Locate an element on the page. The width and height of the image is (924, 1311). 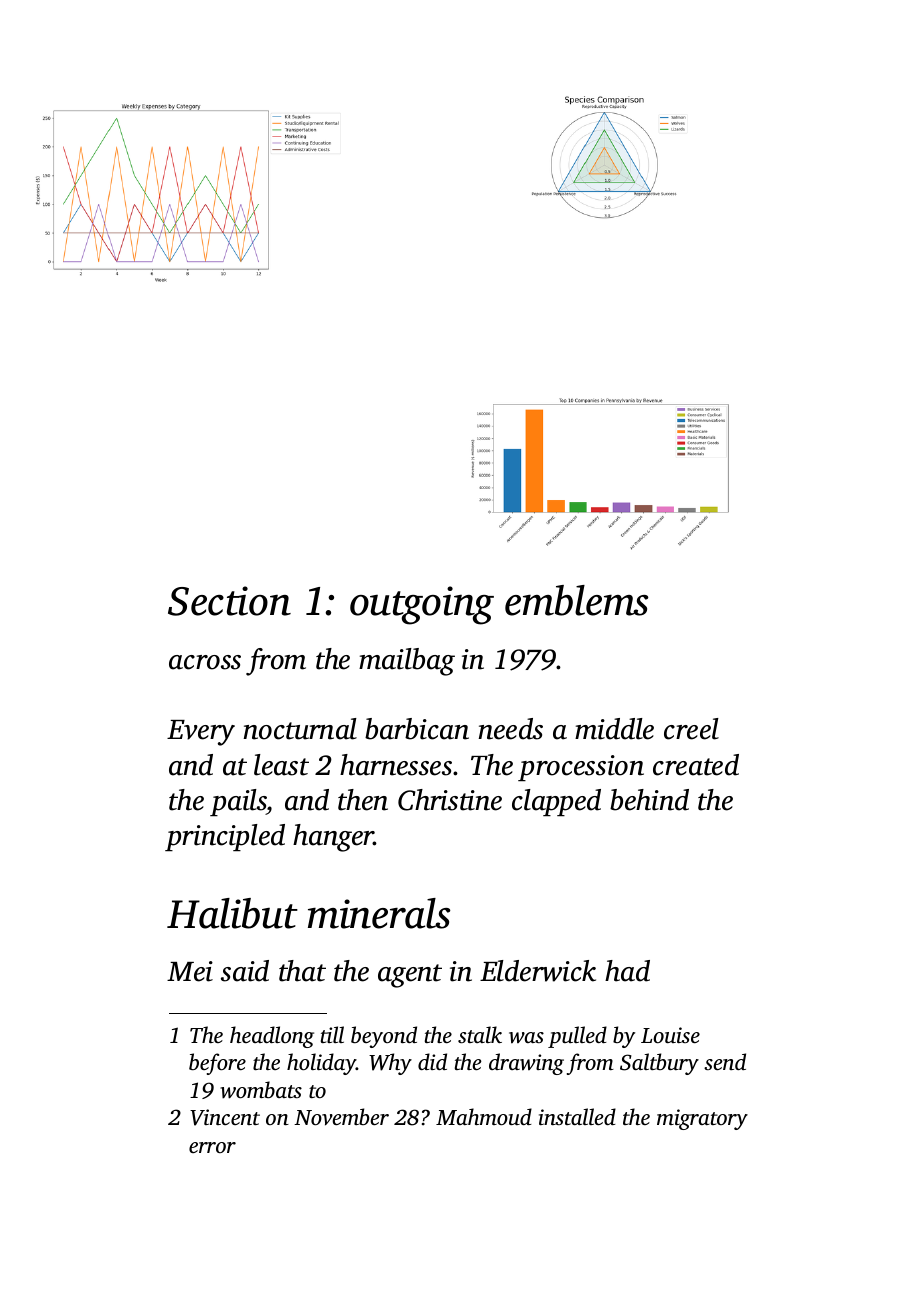
Christine is located at coordinates (450, 800).
